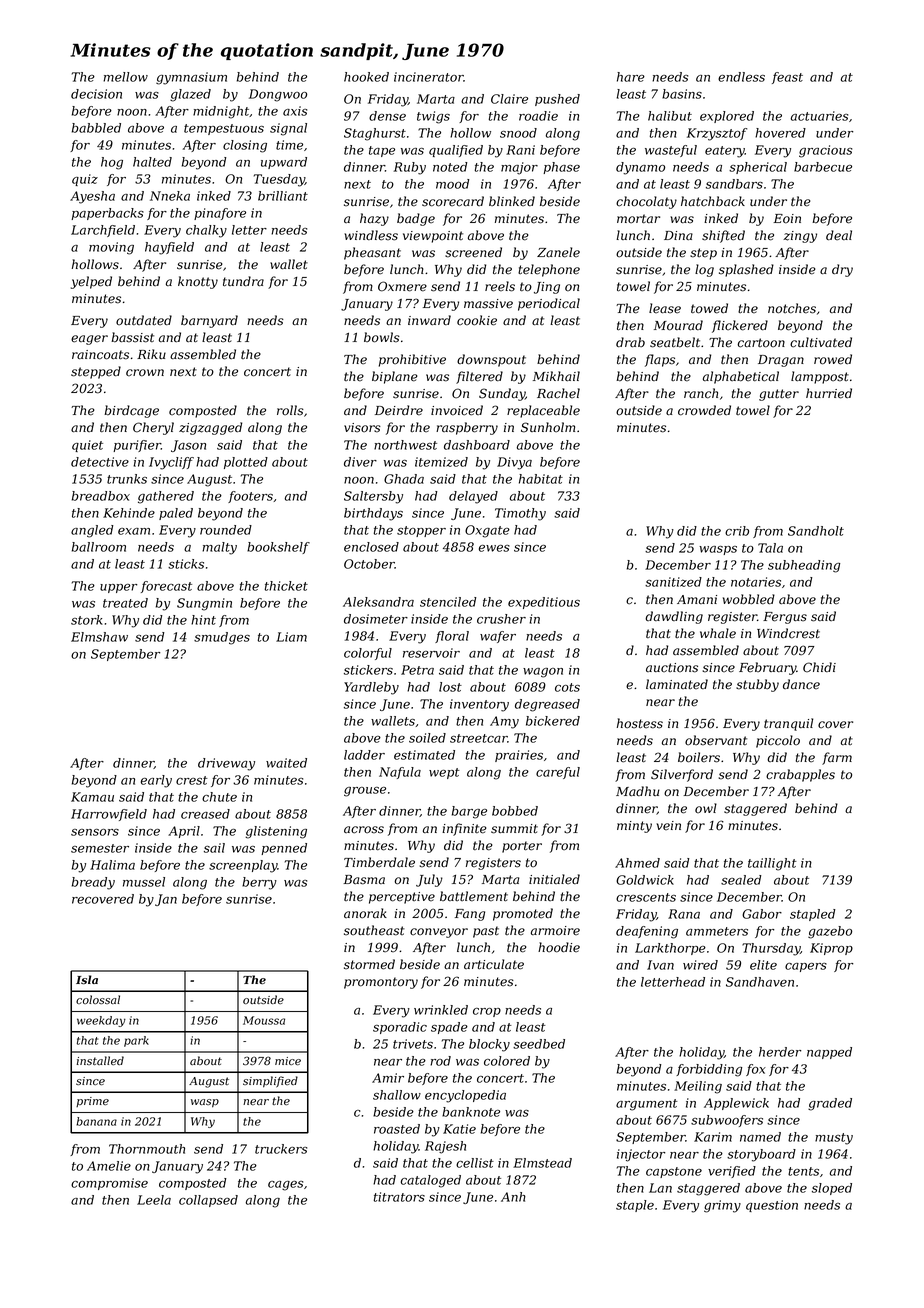 Image resolution: width=924 pixels, height=1308 pixels. Describe the element at coordinates (541, 479) in the screenshot. I see `habitat` at that location.
